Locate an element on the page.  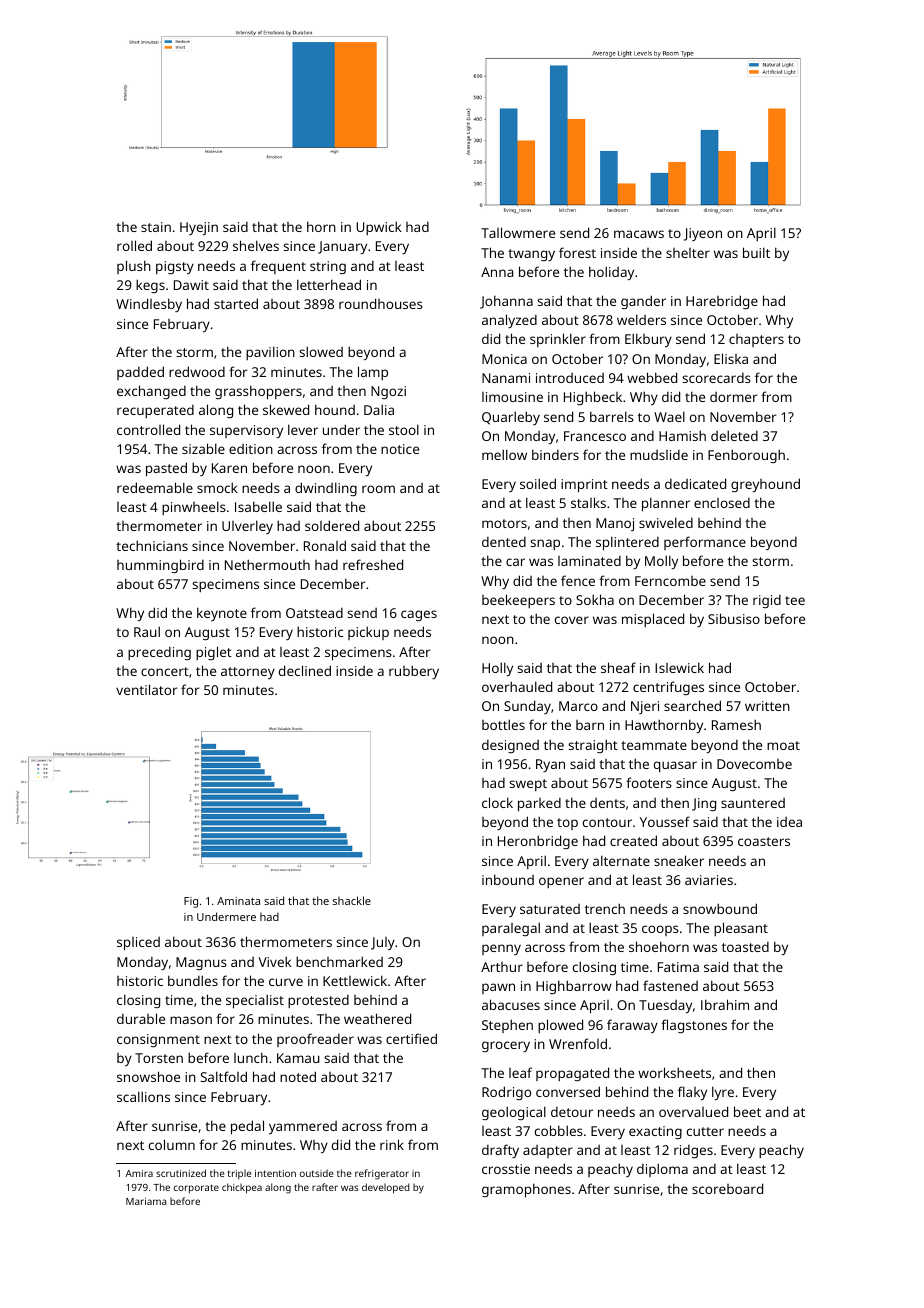
shackle is located at coordinates (352, 900).
